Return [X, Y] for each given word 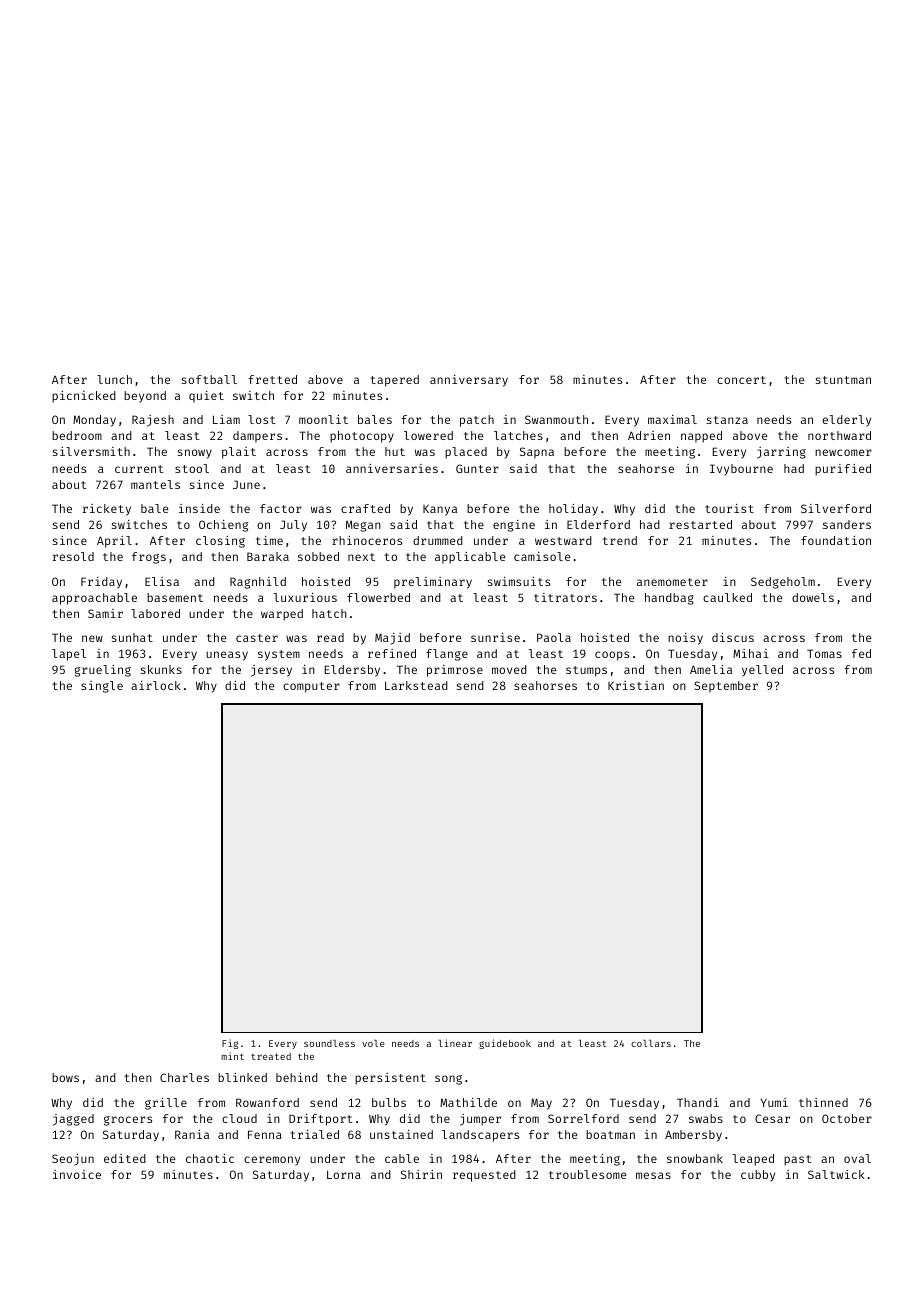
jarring [781, 453]
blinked [242, 1077]
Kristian [636, 685]
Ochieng [224, 526]
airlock [156, 685]
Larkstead [416, 685]
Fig [230, 1044]
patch [477, 421]
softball [209, 379]
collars [651, 1043]
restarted [700, 524]
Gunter [477, 468]
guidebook [505, 1044]
